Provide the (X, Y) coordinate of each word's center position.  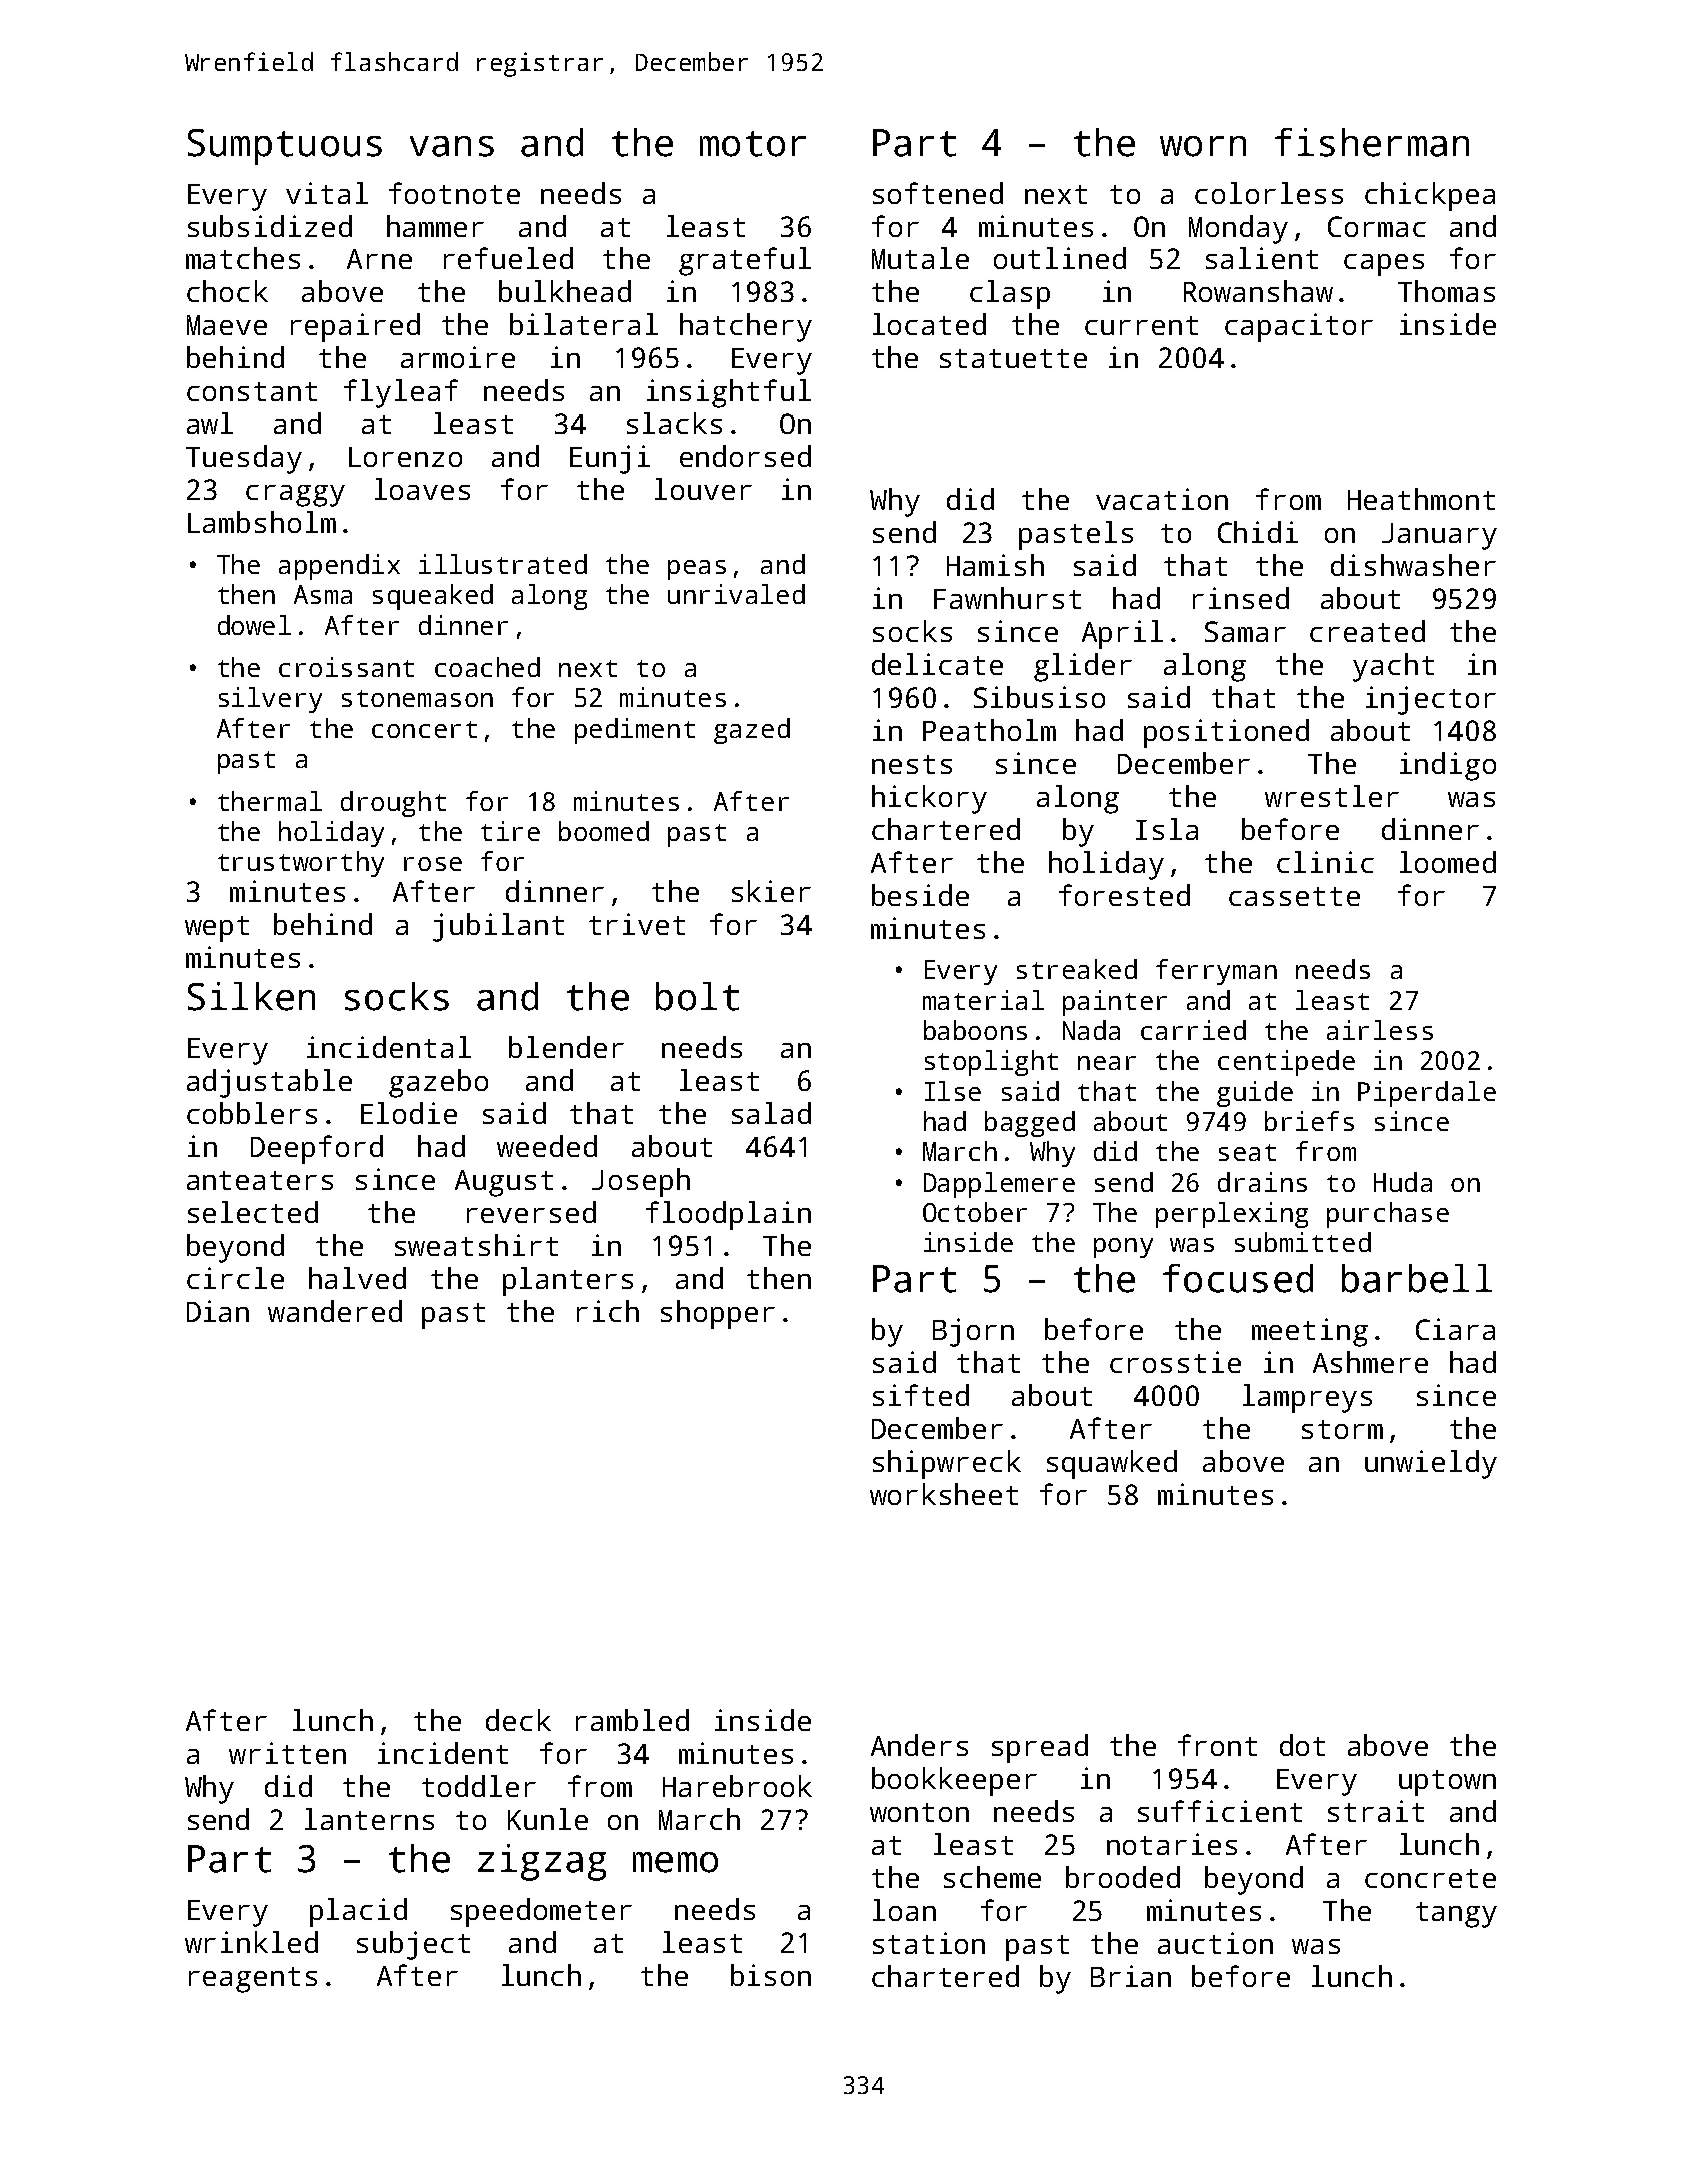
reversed (531, 1212)
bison (771, 1975)
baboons (975, 1030)
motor (753, 144)
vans (452, 146)
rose (433, 864)
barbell (1417, 1278)
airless (1380, 1030)
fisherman (1372, 142)
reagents (253, 1980)
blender (566, 1047)
